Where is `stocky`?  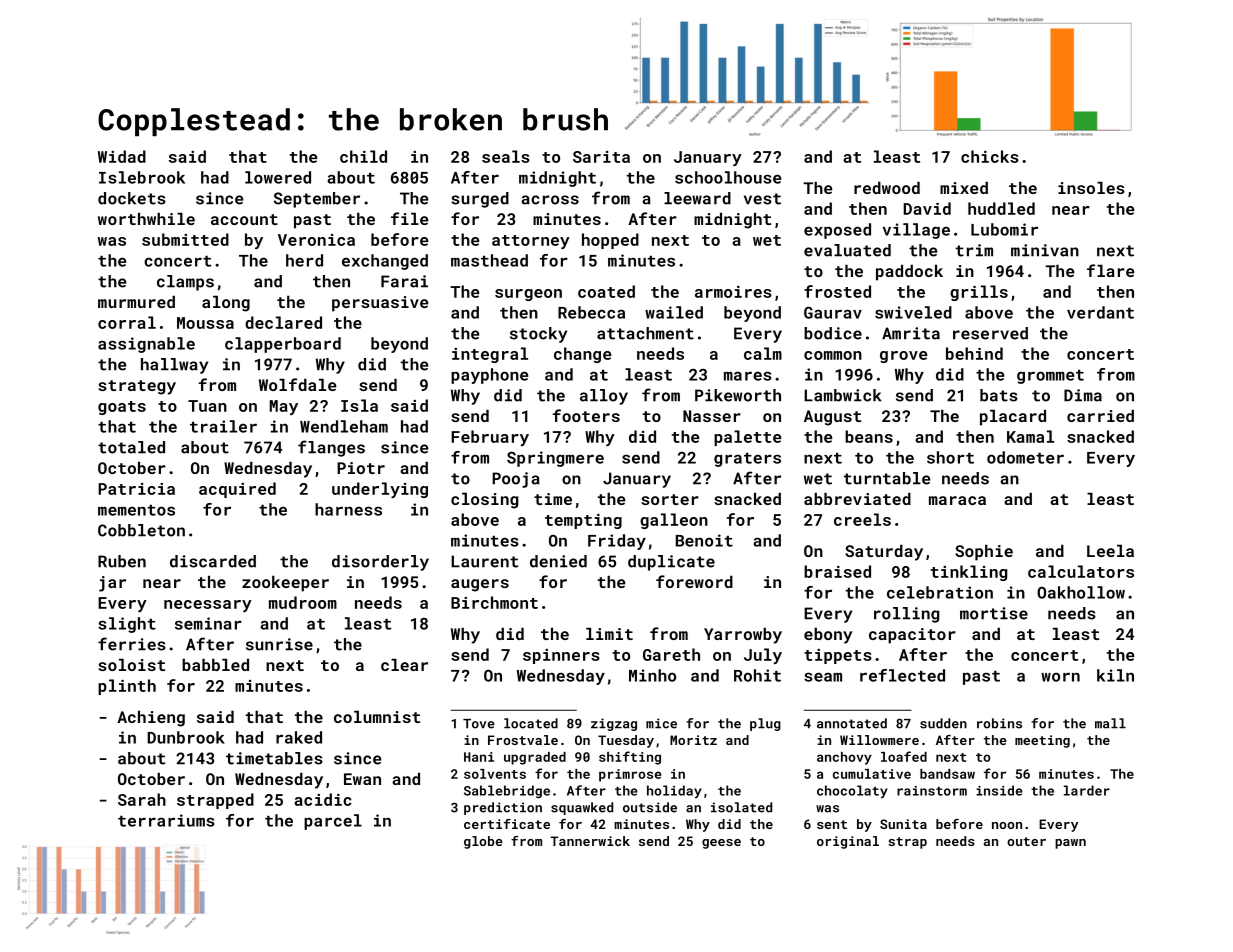
stocky is located at coordinates (538, 335).
